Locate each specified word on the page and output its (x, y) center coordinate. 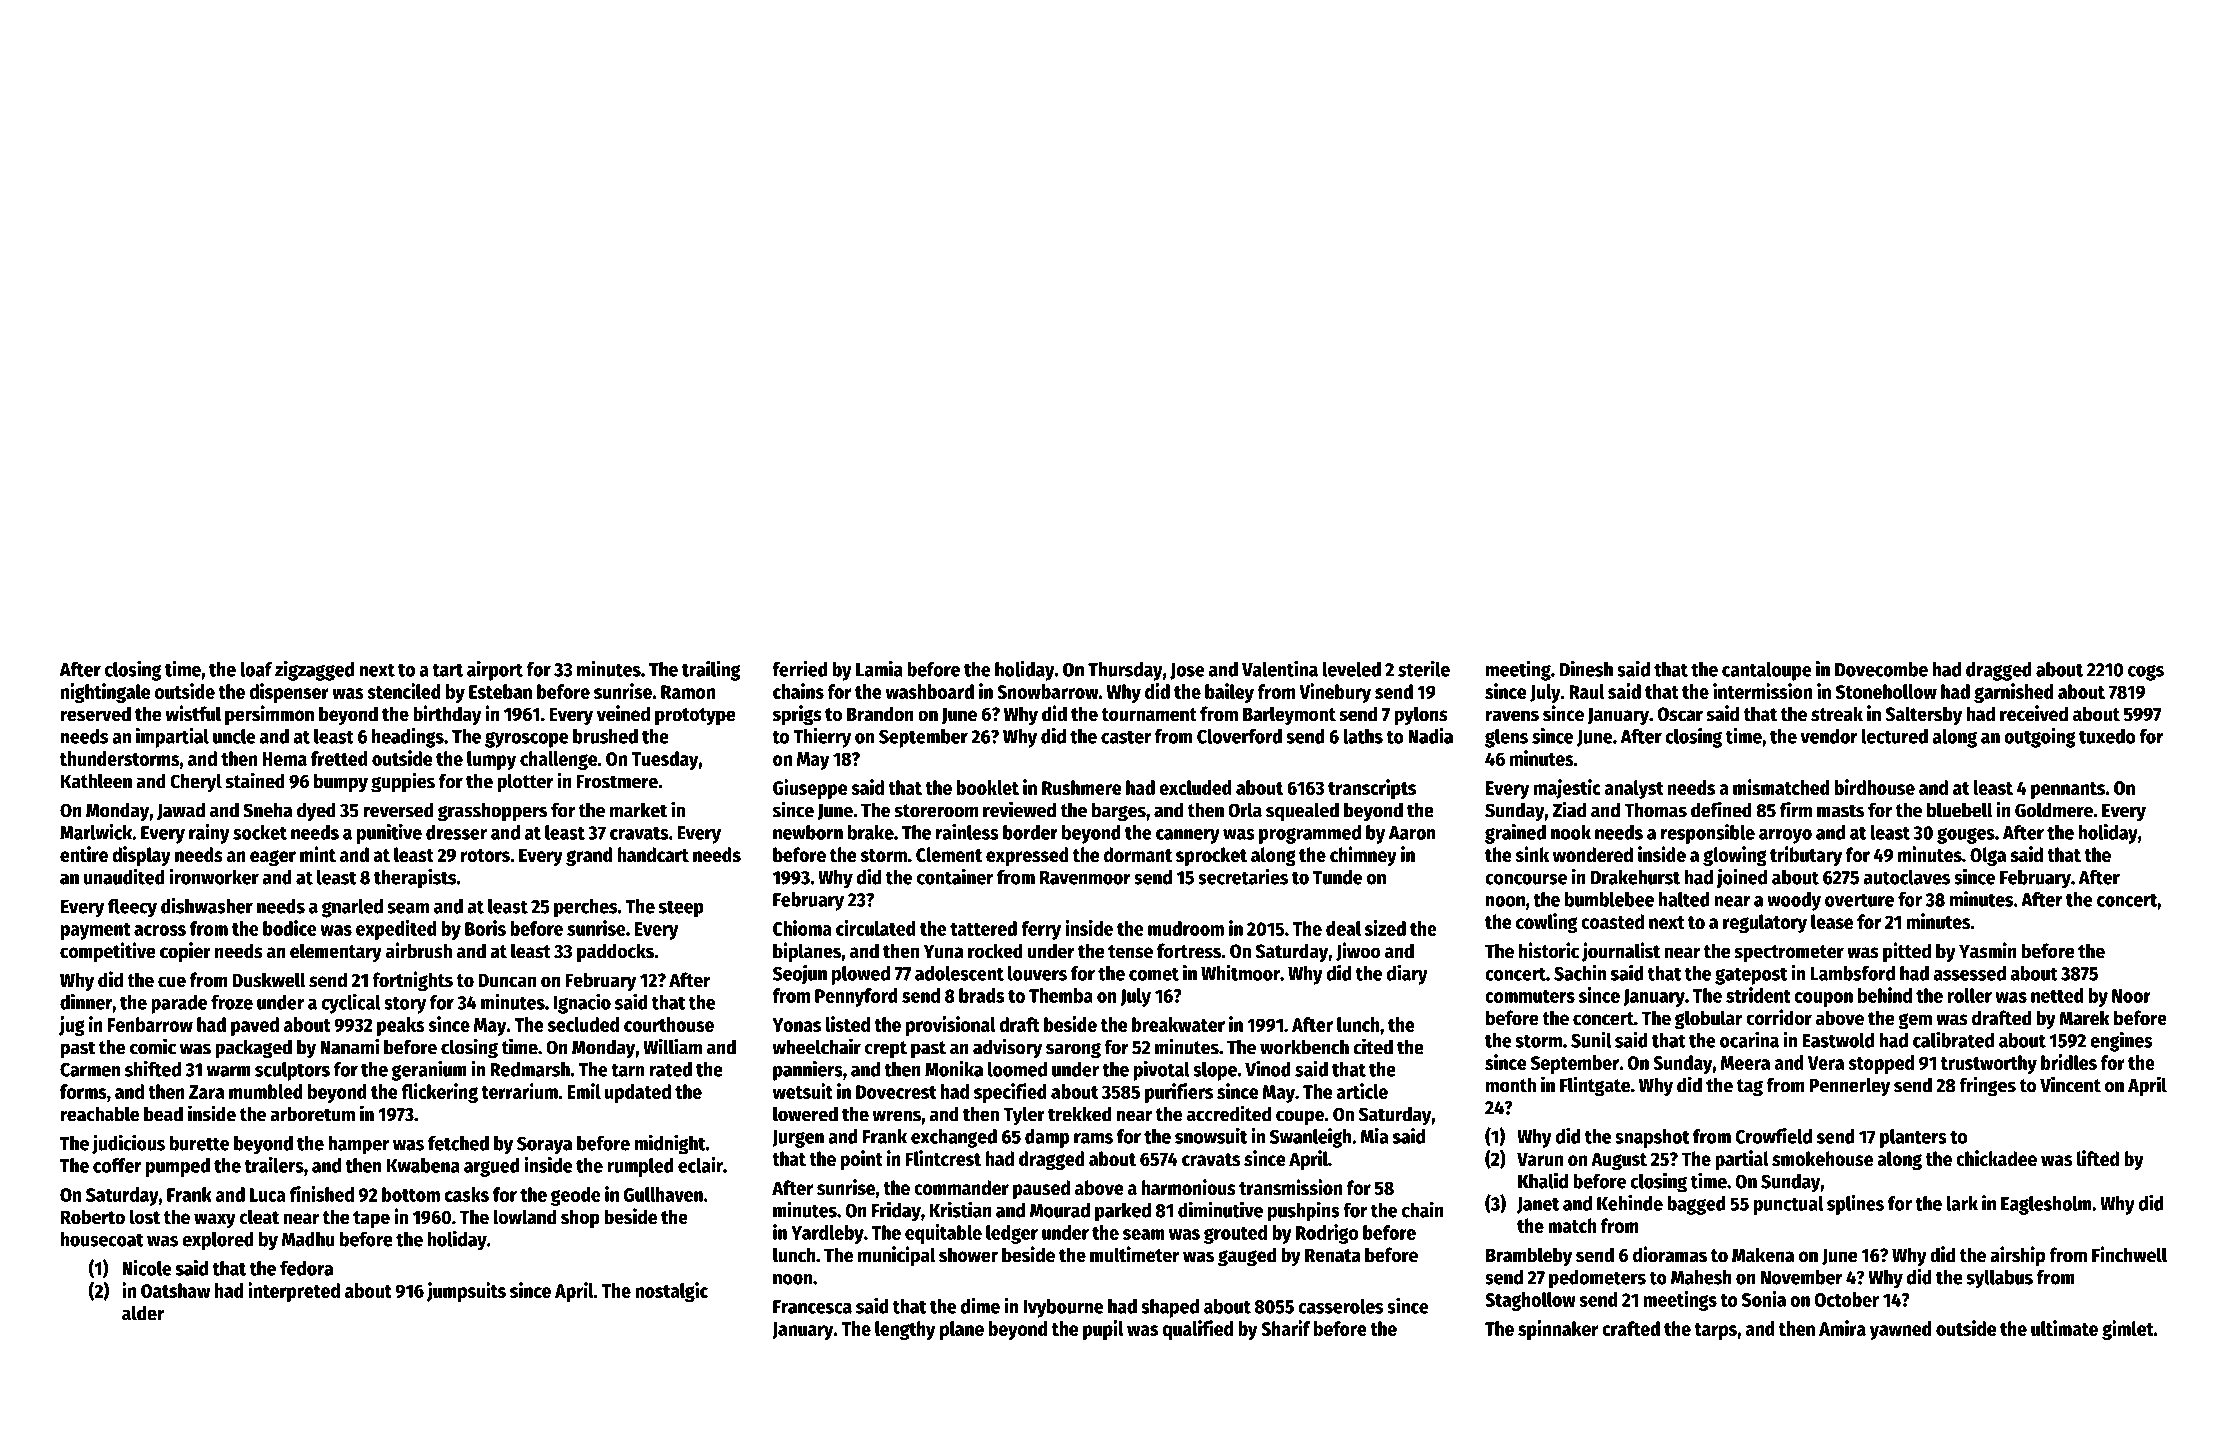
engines (2121, 1042)
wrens (896, 1116)
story (405, 1005)
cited (1373, 1046)
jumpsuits (466, 1292)
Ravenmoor (1085, 878)
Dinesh (1586, 669)
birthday (447, 715)
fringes (1987, 1086)
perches (585, 908)
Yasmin (1988, 950)
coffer (117, 1165)
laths (1363, 736)
